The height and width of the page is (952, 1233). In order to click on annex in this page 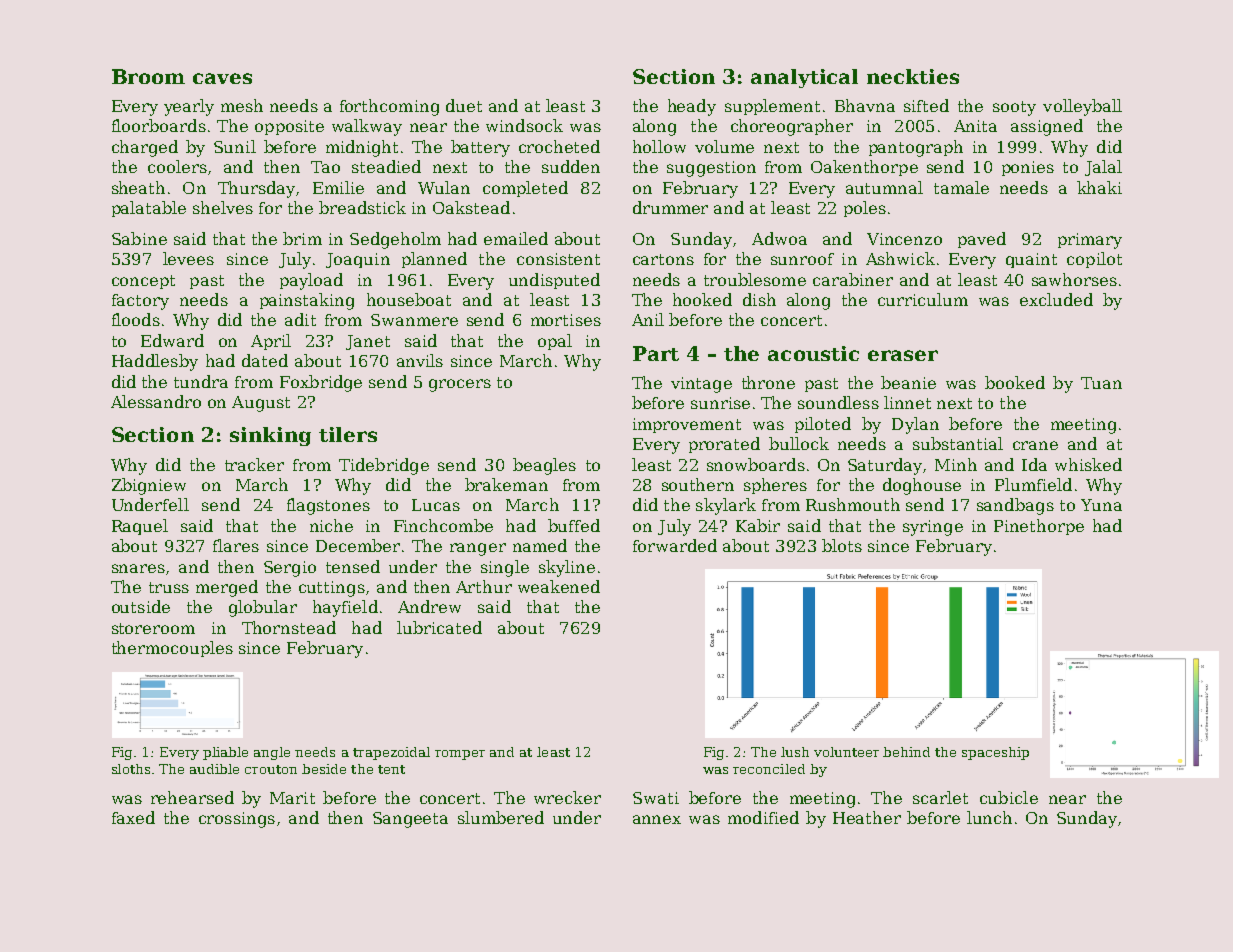, I will do `click(657, 819)`.
